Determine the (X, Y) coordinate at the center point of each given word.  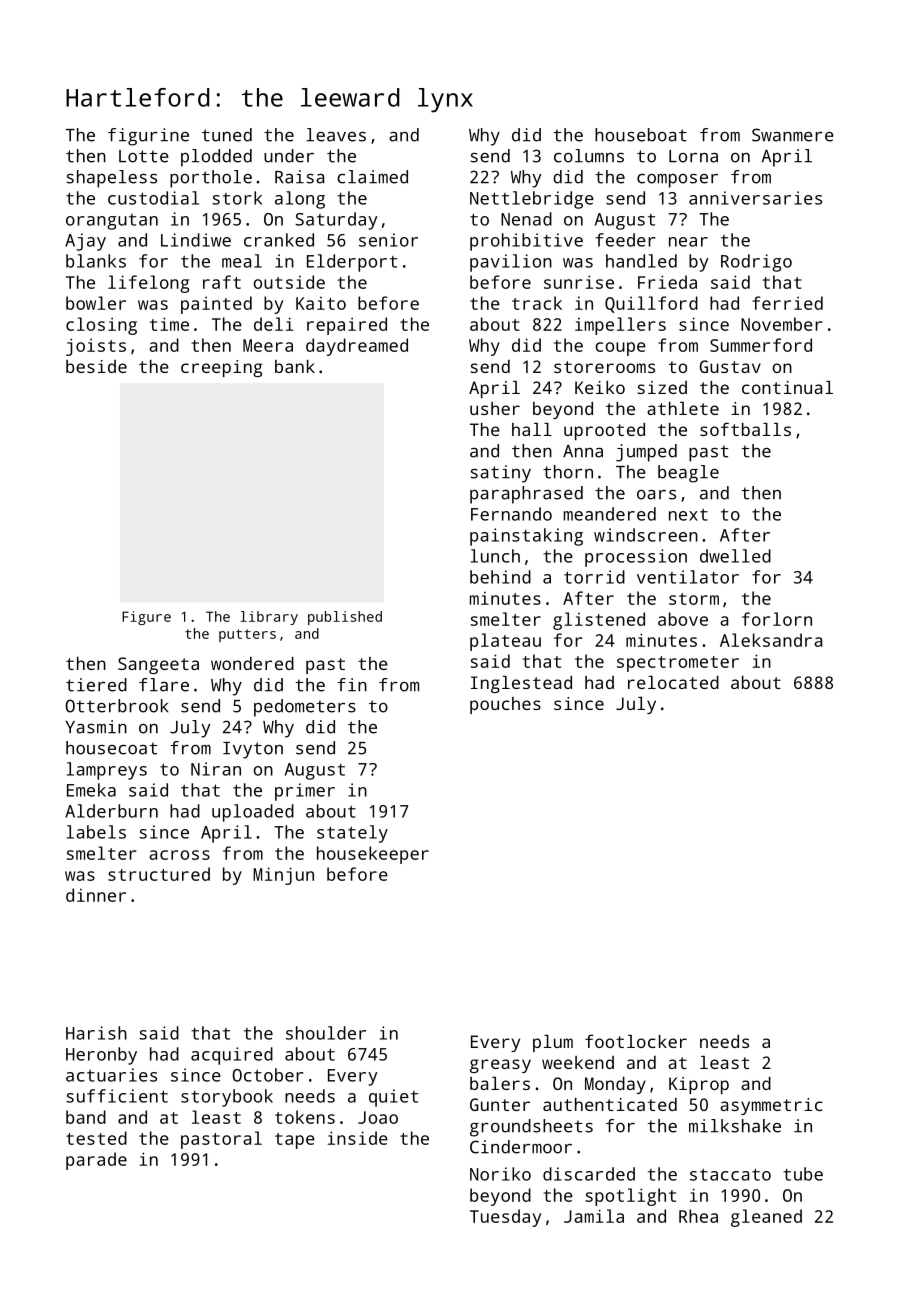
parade (96, 1161)
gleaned (766, 1218)
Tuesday (505, 1218)
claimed (372, 177)
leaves (336, 135)
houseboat (641, 135)
